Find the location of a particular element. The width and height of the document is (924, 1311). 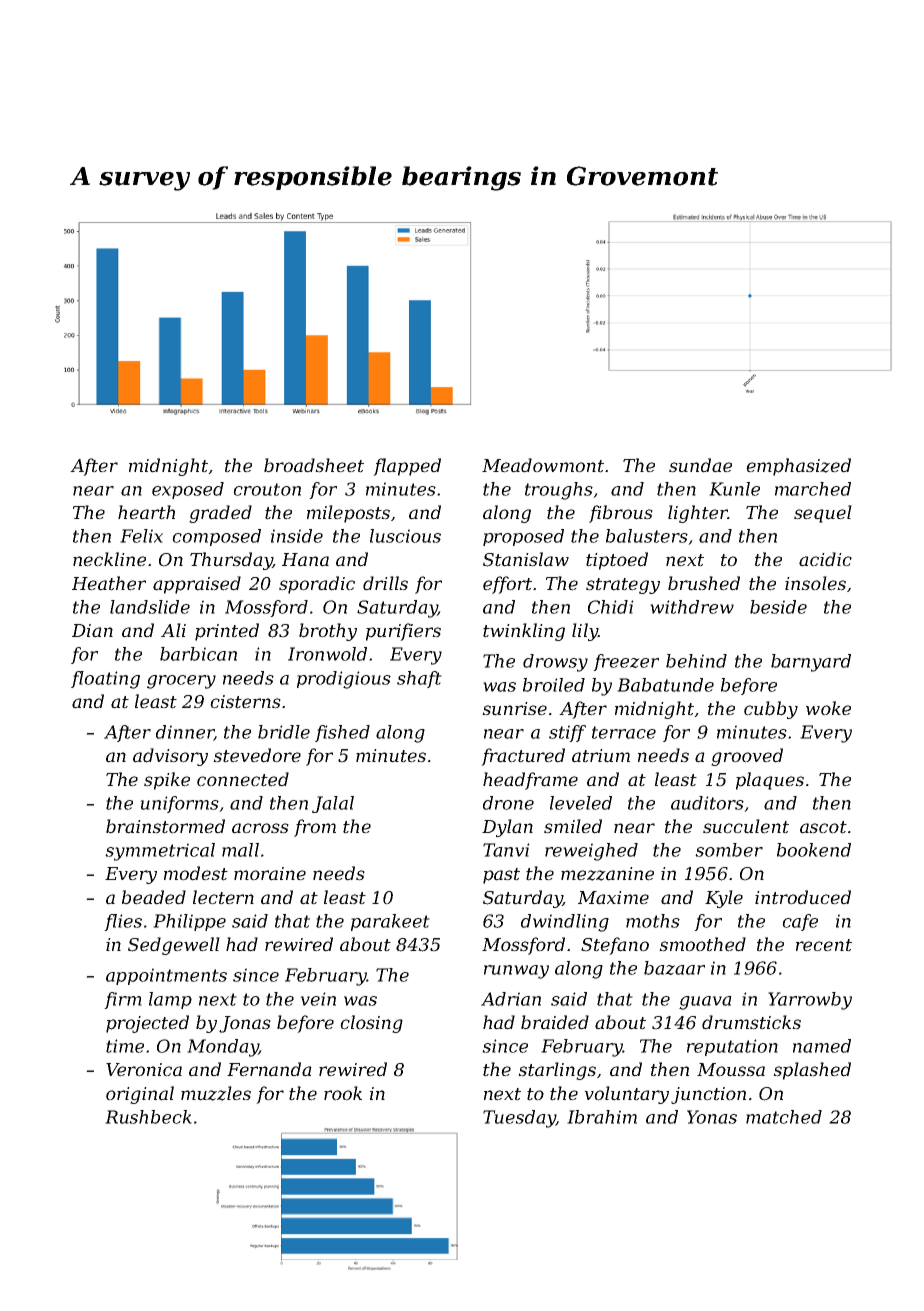

Rushbeck is located at coordinates (148, 1117).
